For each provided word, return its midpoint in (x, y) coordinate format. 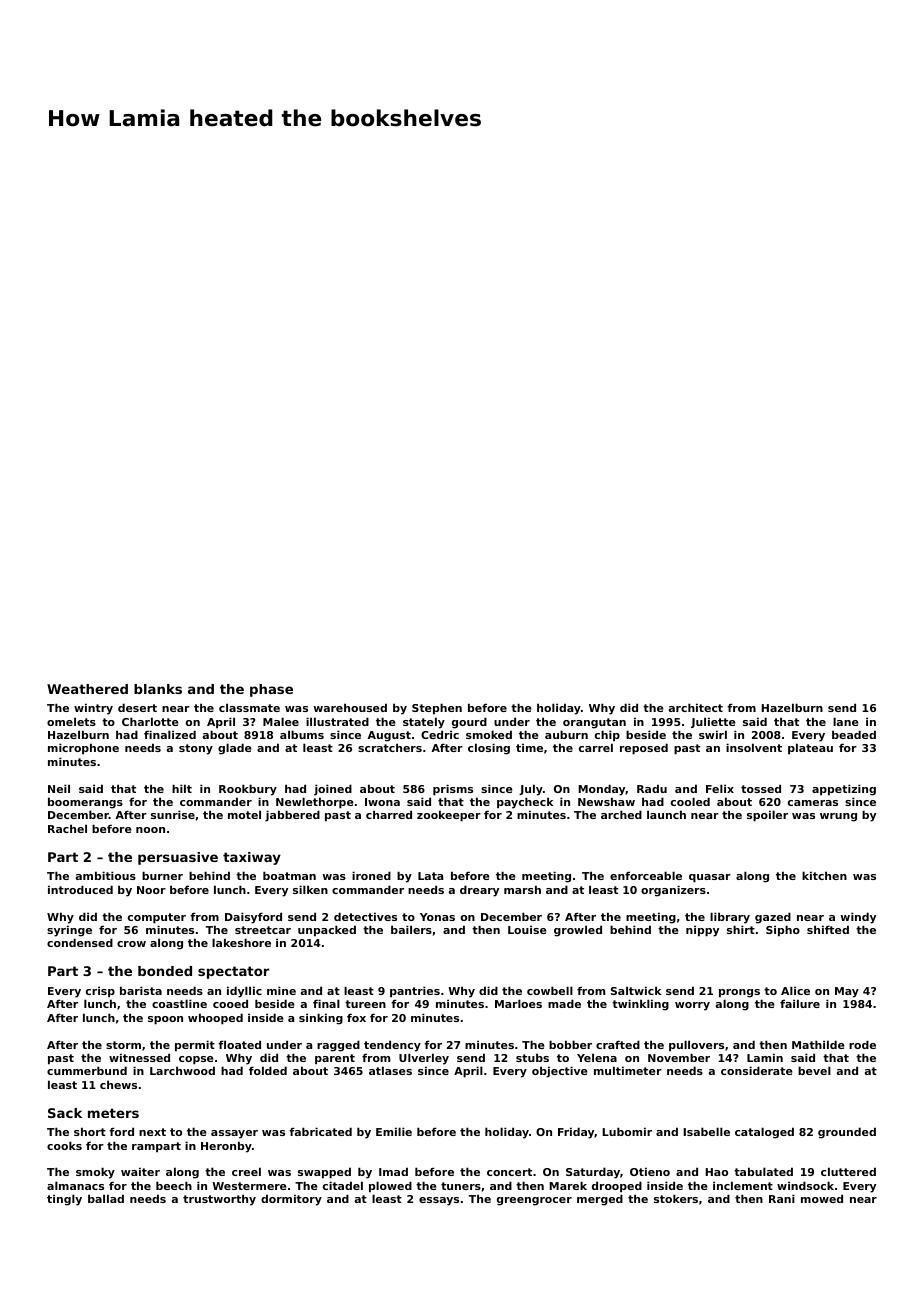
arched (621, 814)
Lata (430, 876)
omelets (71, 721)
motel (244, 814)
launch (666, 814)
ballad (106, 1198)
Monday (601, 790)
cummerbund (87, 1070)
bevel (814, 1070)
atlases (390, 1070)
